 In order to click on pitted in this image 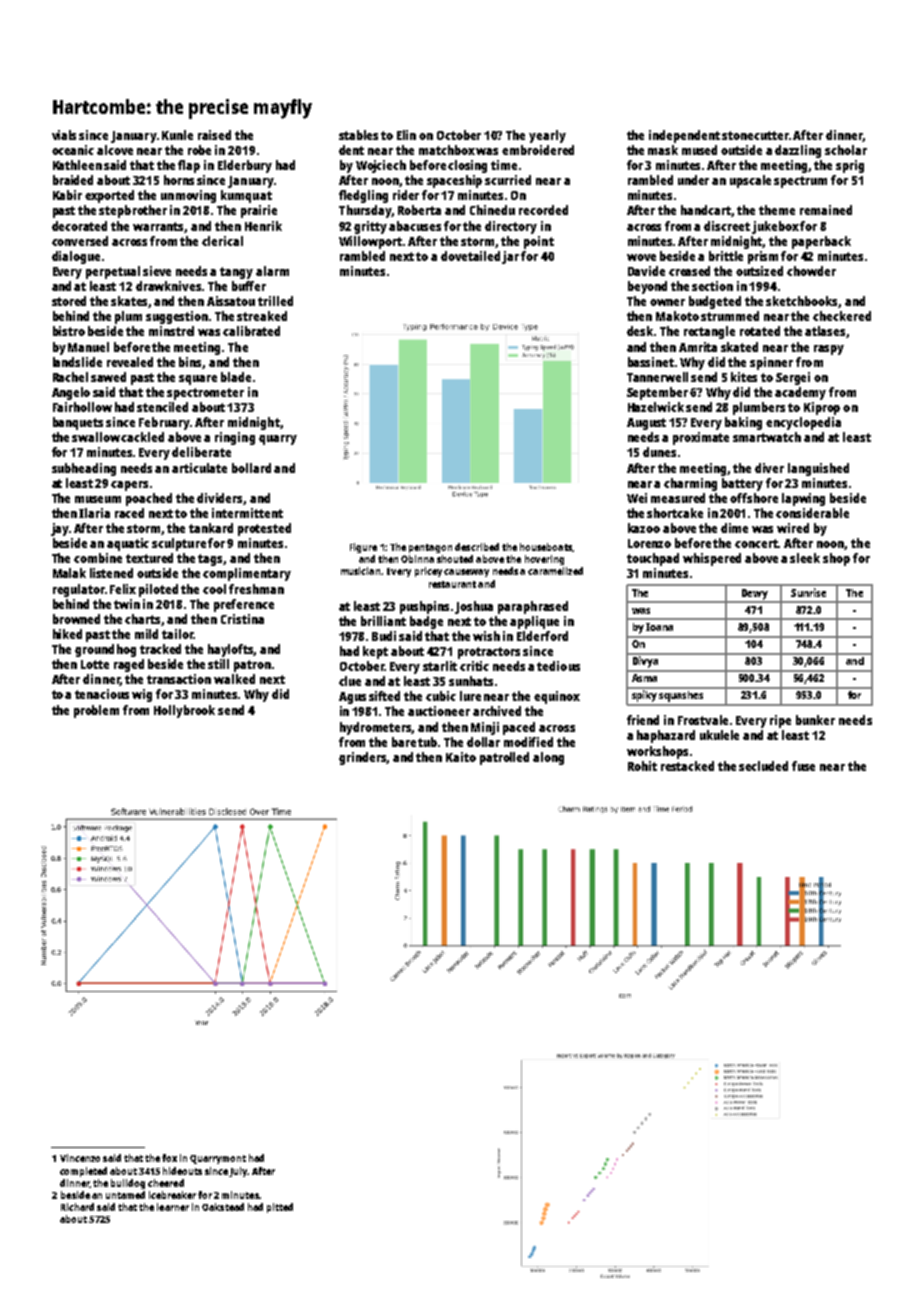, I will do `click(280, 1208)`.
